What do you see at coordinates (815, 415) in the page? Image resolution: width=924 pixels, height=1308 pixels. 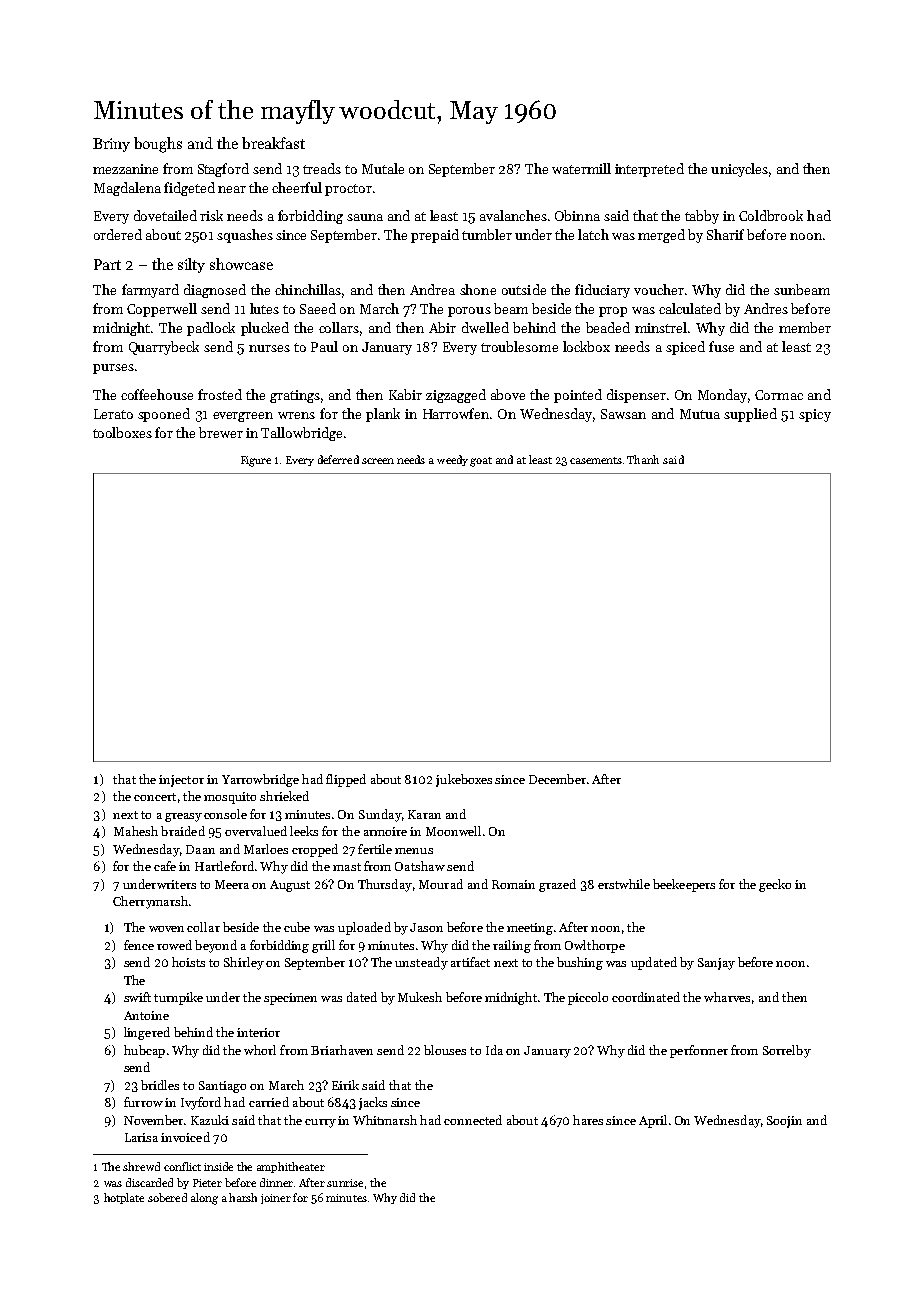 I see `spicy` at bounding box center [815, 415].
